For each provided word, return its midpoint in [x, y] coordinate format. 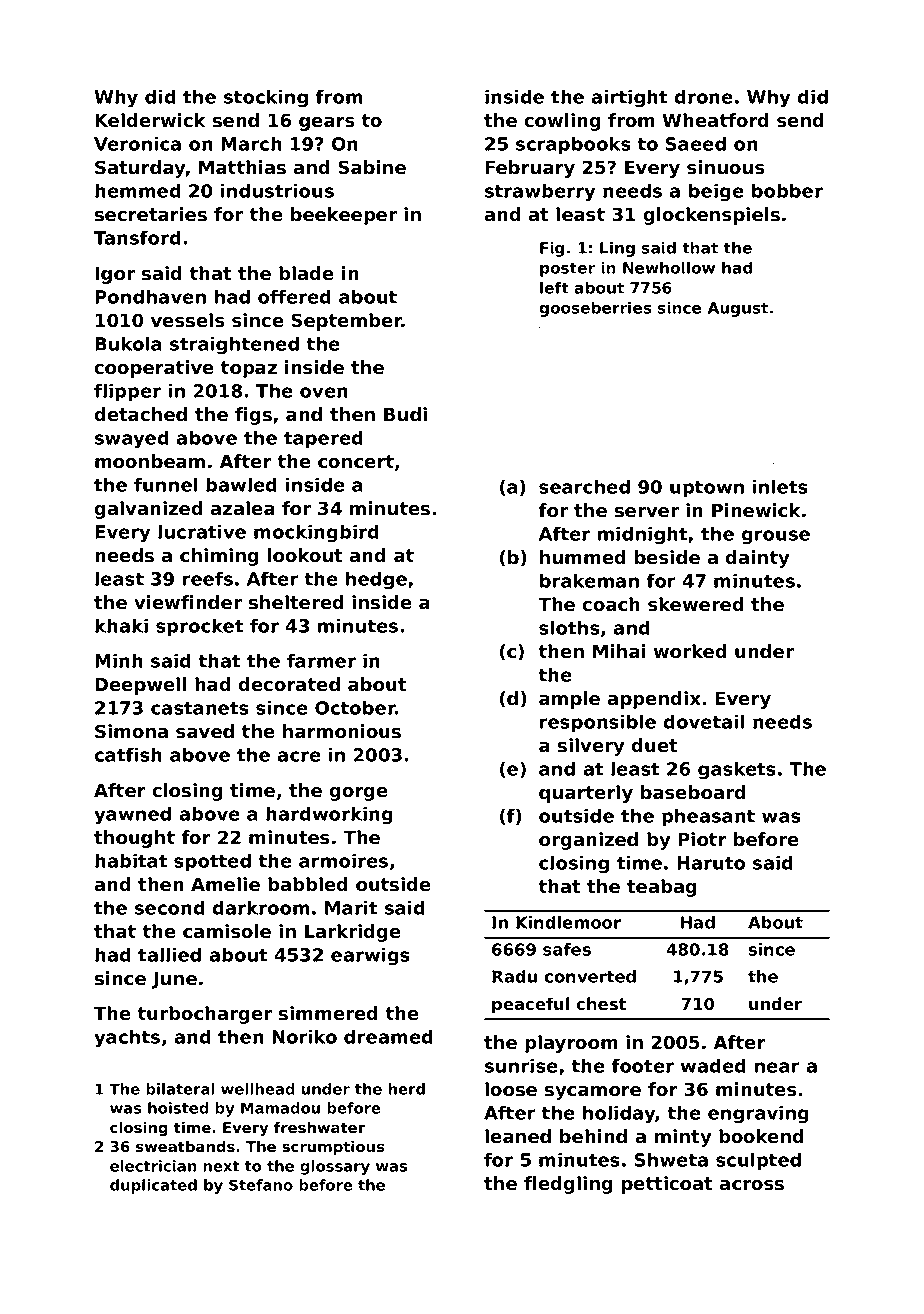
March [251, 143]
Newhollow [669, 268]
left [554, 288]
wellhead [258, 1089]
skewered [696, 604]
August [738, 309]
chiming [219, 557]
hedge [376, 580]
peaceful [531, 1005]
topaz [248, 369]
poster [567, 269]
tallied [169, 954]
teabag [662, 888]
